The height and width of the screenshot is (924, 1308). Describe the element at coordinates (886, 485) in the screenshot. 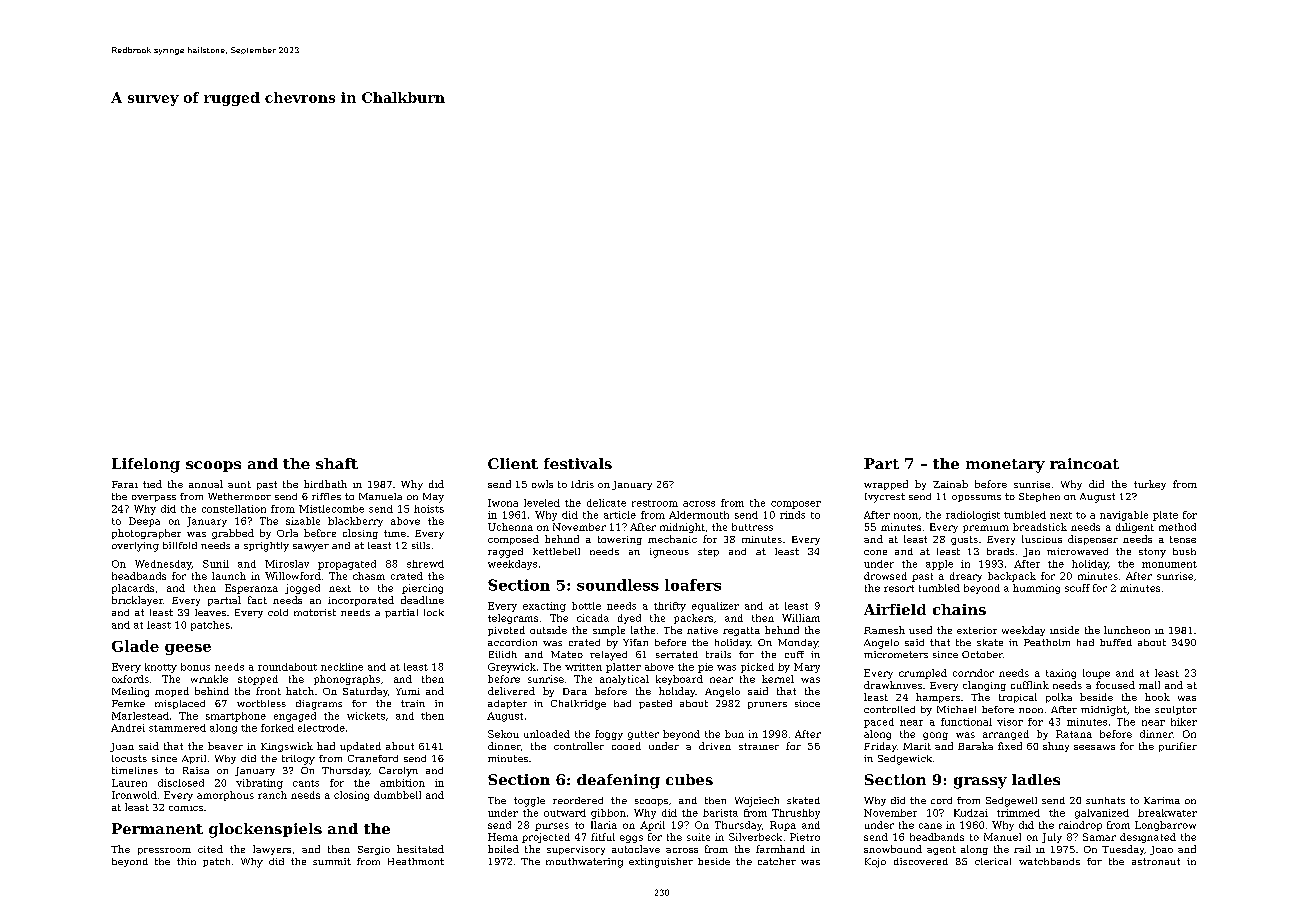

I see `wrapped` at that location.
